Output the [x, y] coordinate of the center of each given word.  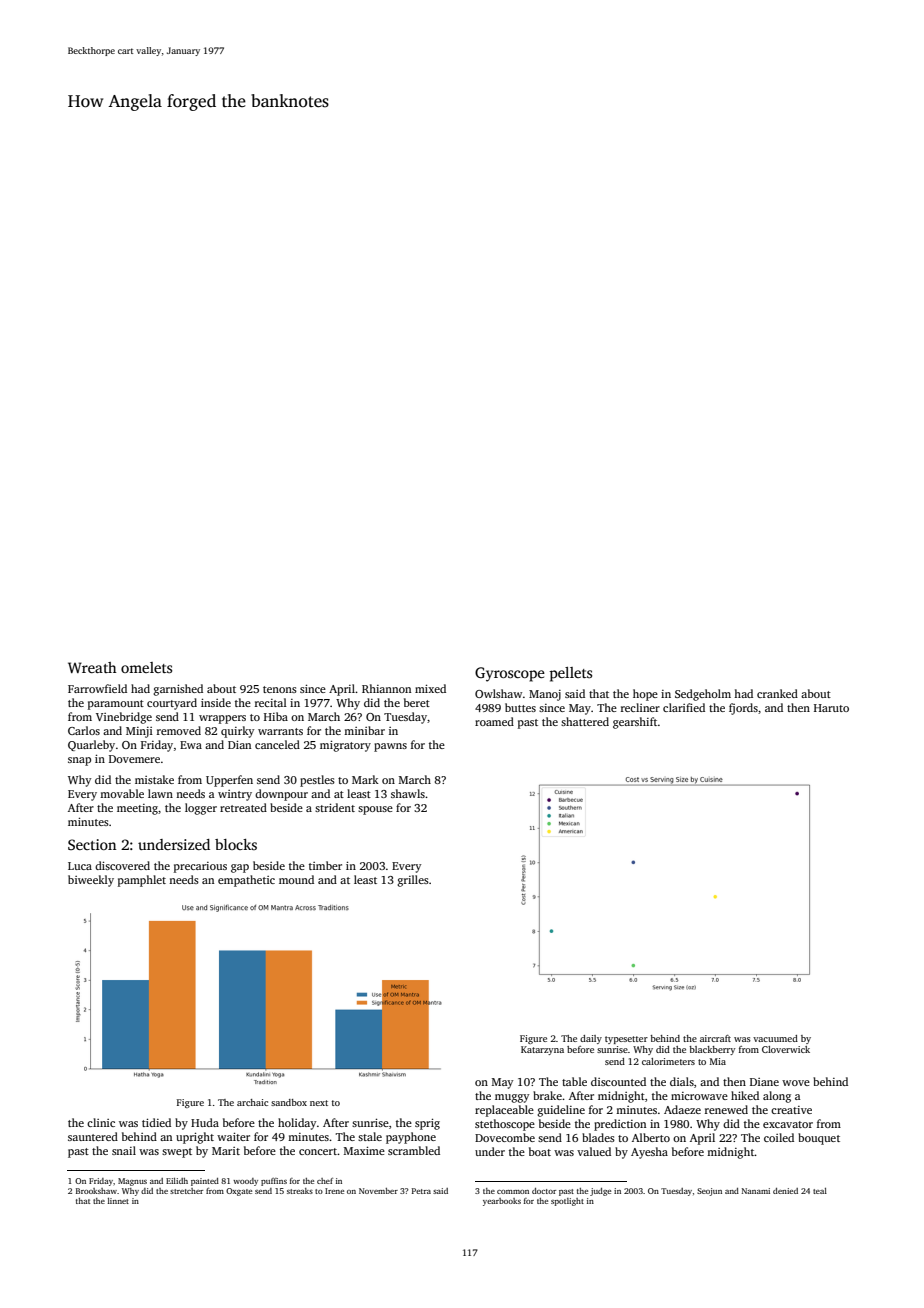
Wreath [92, 667]
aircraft [715, 1038]
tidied [156, 1122]
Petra [421, 1191]
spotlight [567, 1202]
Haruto [831, 708]
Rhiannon [386, 688]
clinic [101, 1122]
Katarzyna [542, 1050]
